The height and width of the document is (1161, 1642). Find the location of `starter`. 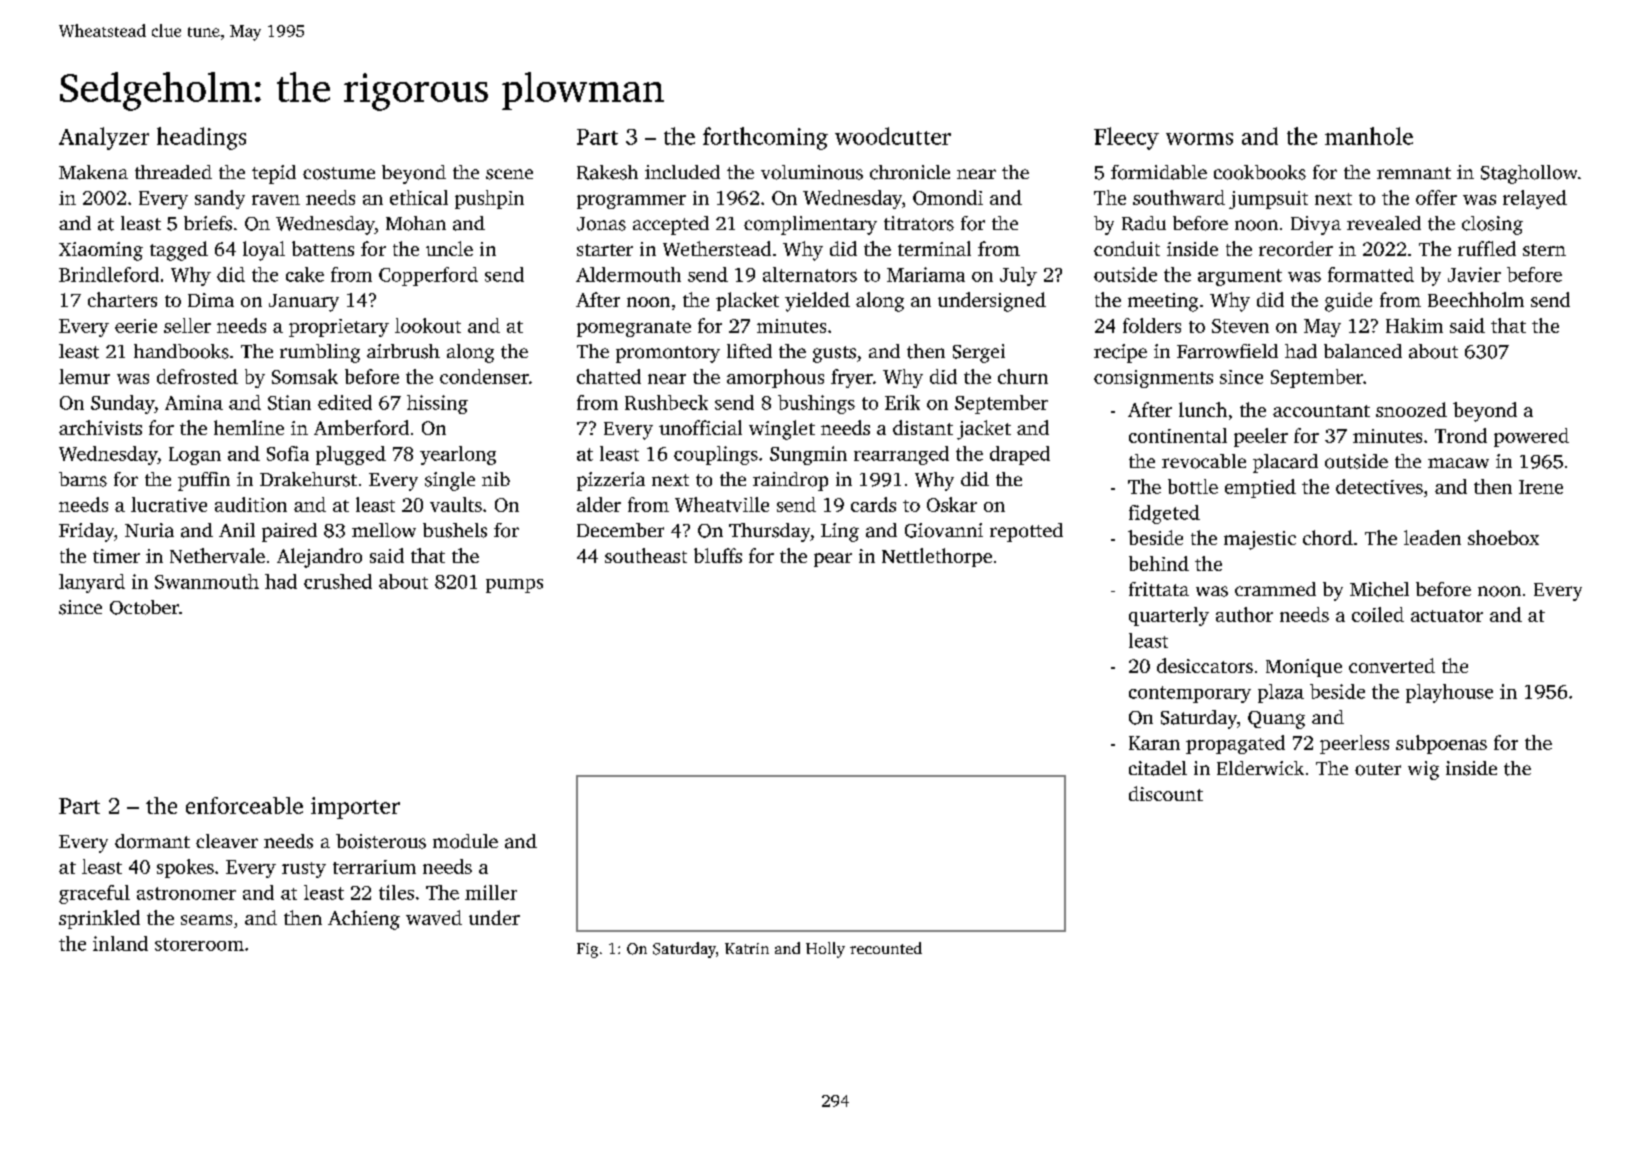

starter is located at coordinates (605, 250).
